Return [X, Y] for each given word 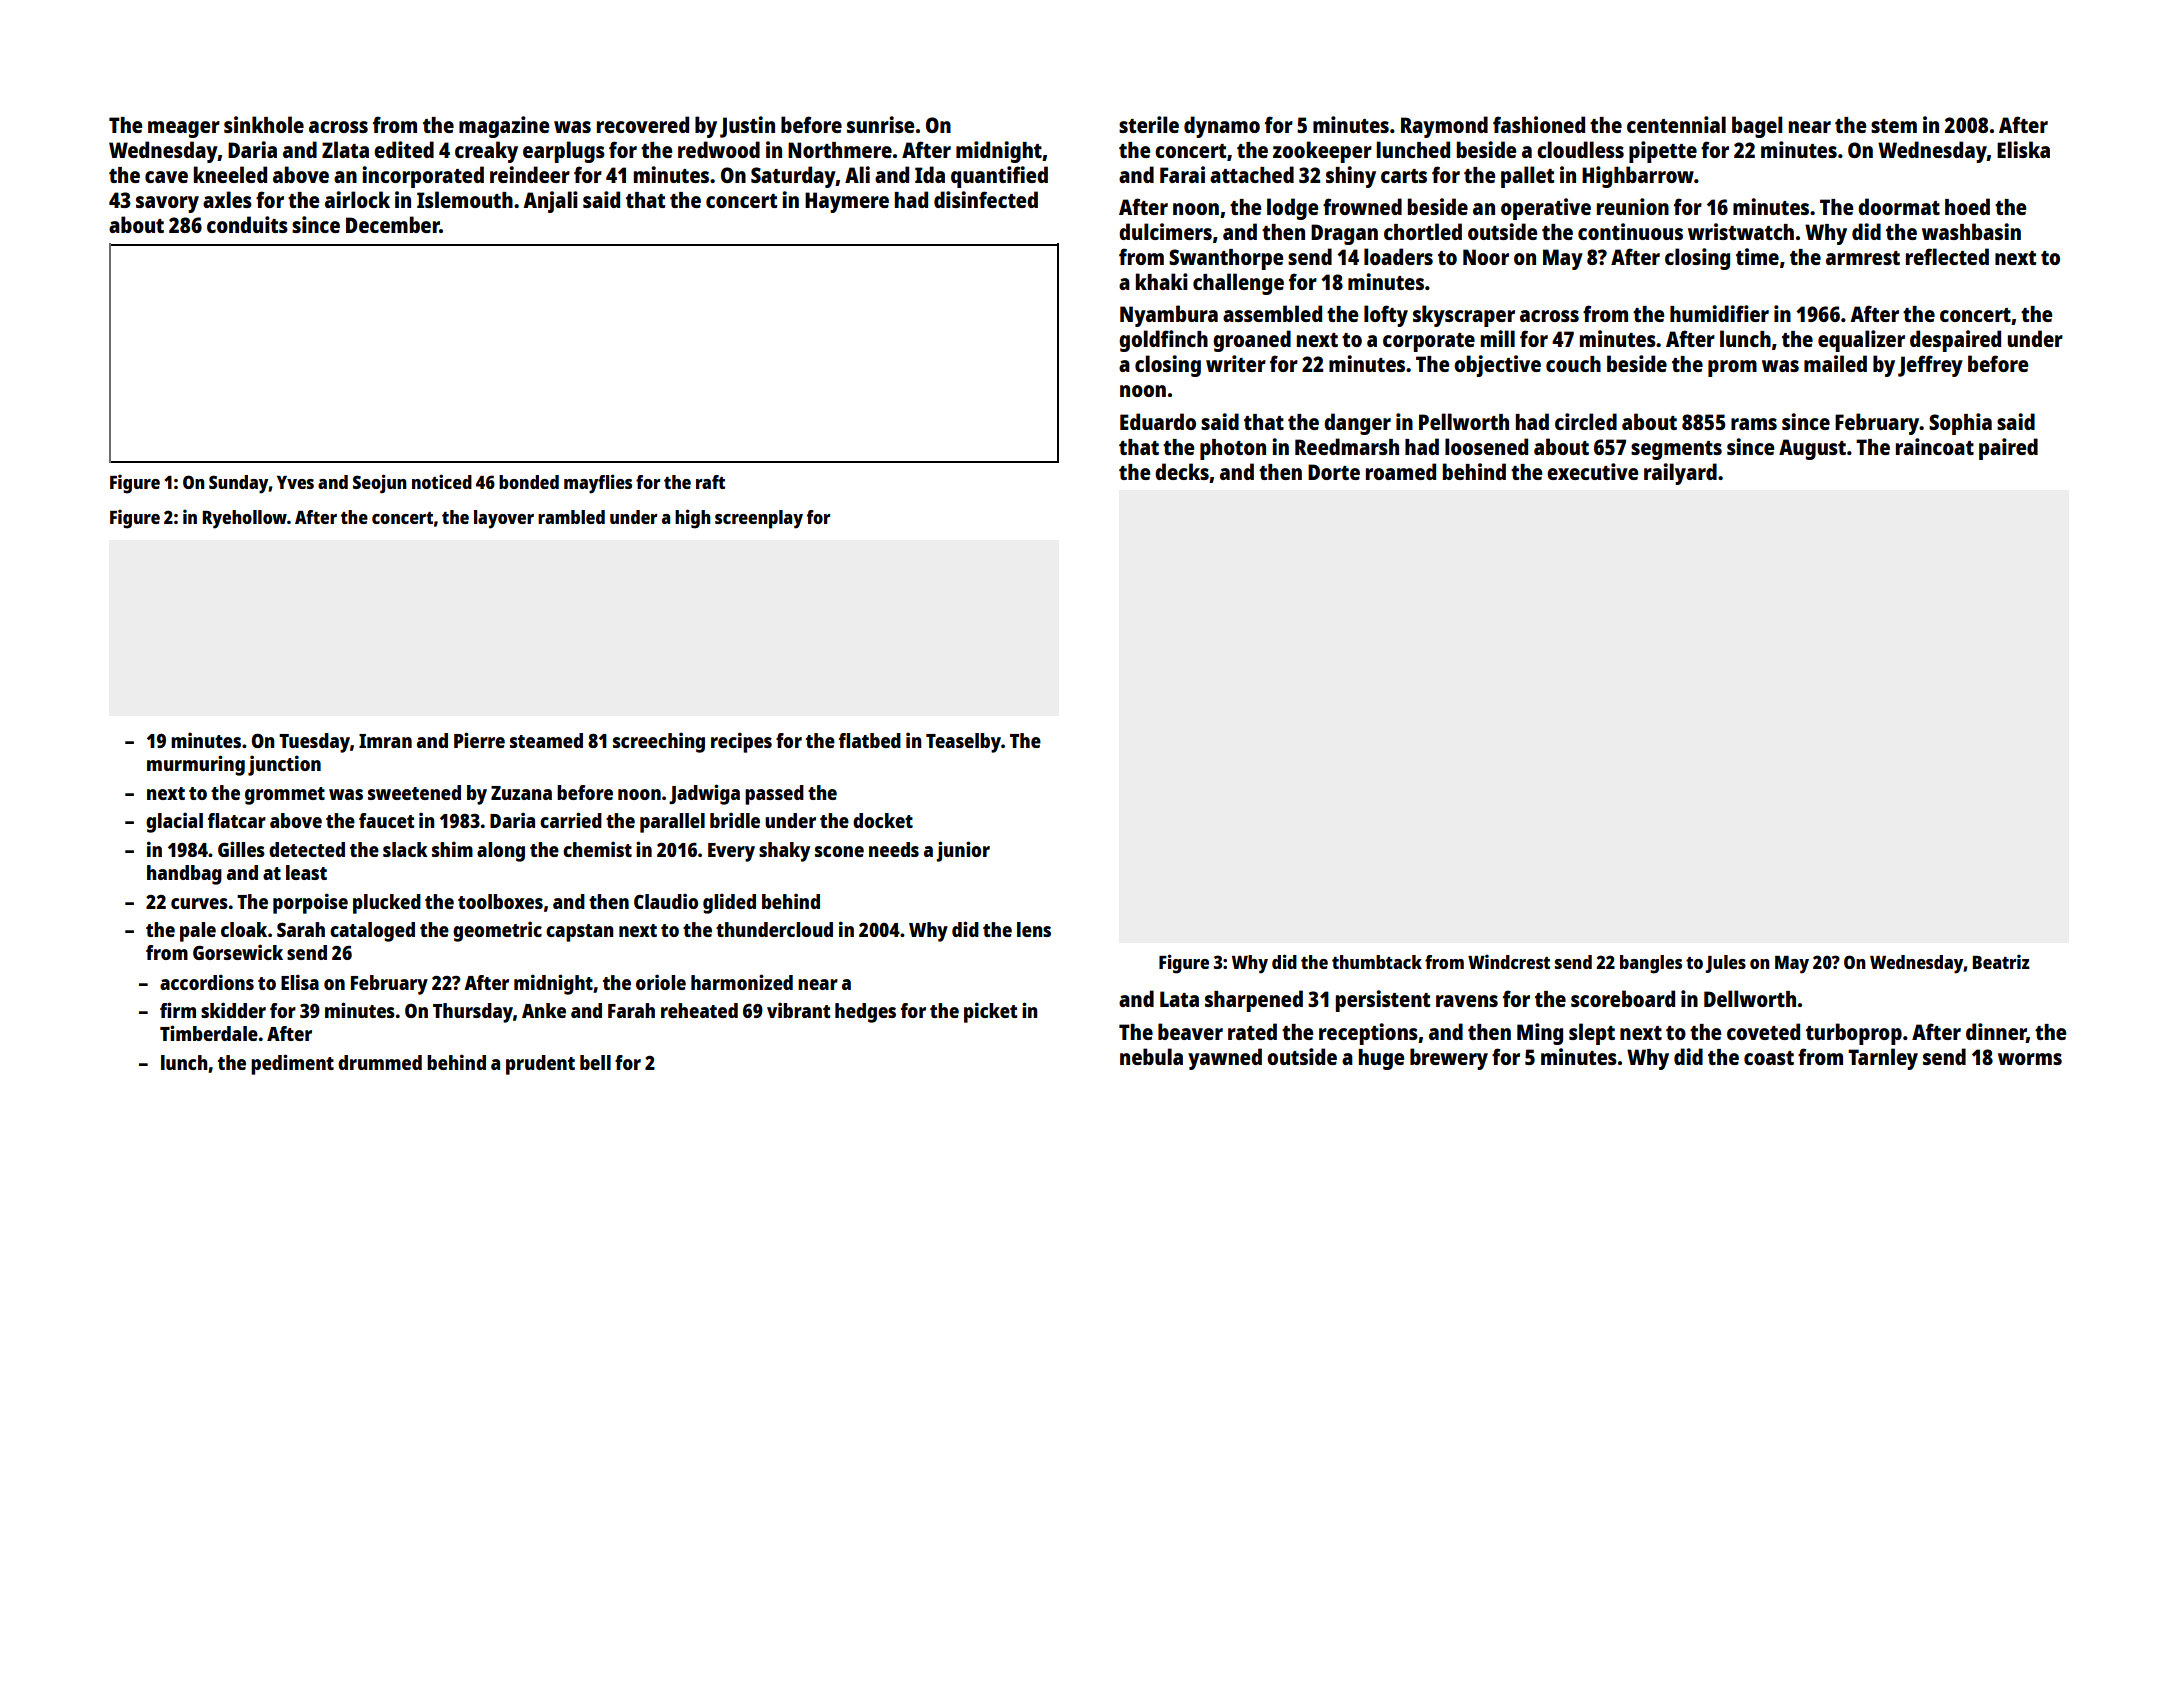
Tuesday [314, 743]
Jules [1725, 964]
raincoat [1935, 446]
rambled [571, 517]
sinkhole [264, 124]
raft [710, 482]
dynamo [1222, 127]
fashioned [1539, 124]
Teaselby [963, 743]
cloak [244, 929]
